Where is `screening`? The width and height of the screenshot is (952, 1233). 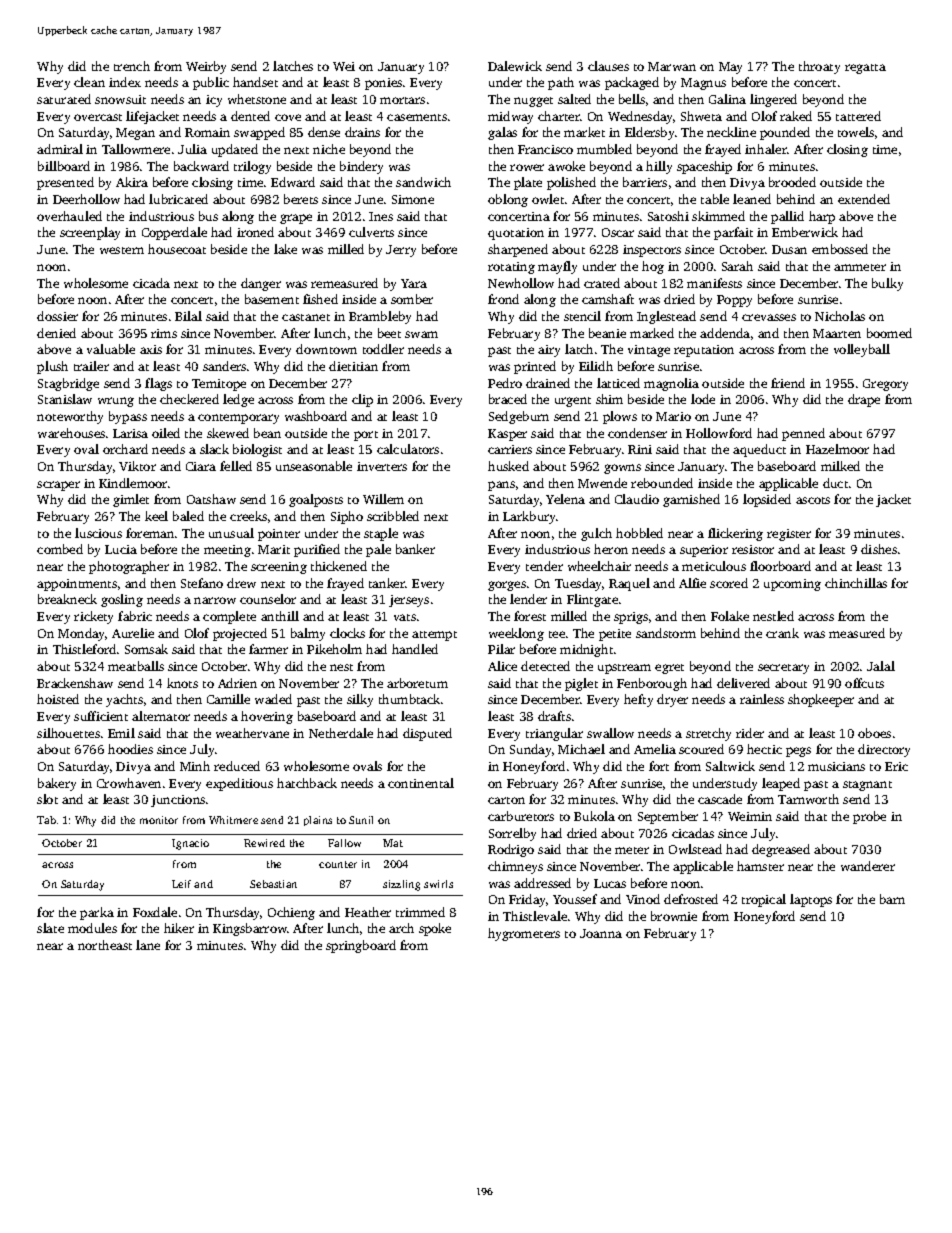
screening is located at coordinates (279, 568).
